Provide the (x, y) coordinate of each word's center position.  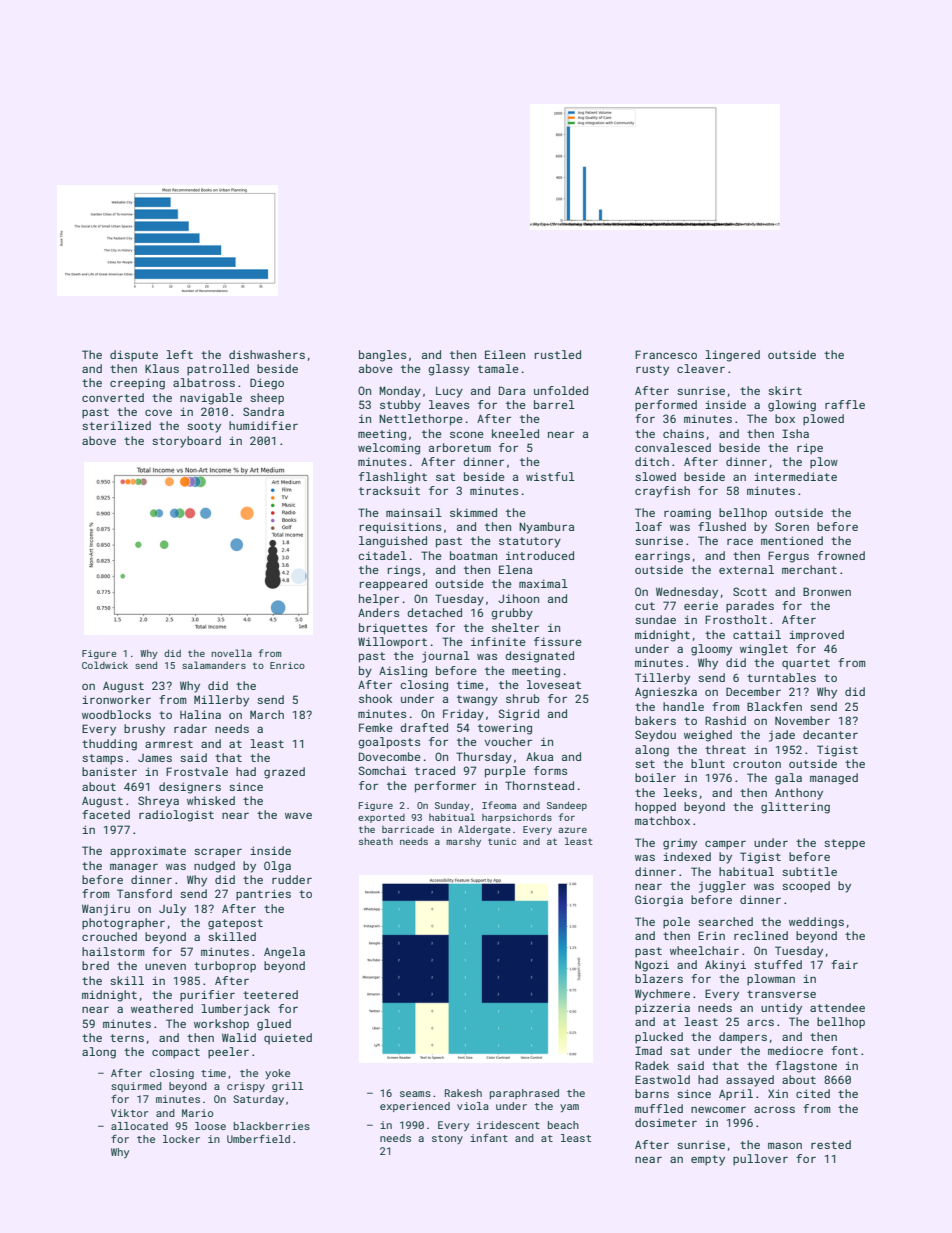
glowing (792, 406)
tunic (502, 841)
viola (473, 1106)
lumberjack (235, 1010)
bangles (382, 356)
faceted (106, 814)
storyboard (186, 442)
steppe (844, 844)
